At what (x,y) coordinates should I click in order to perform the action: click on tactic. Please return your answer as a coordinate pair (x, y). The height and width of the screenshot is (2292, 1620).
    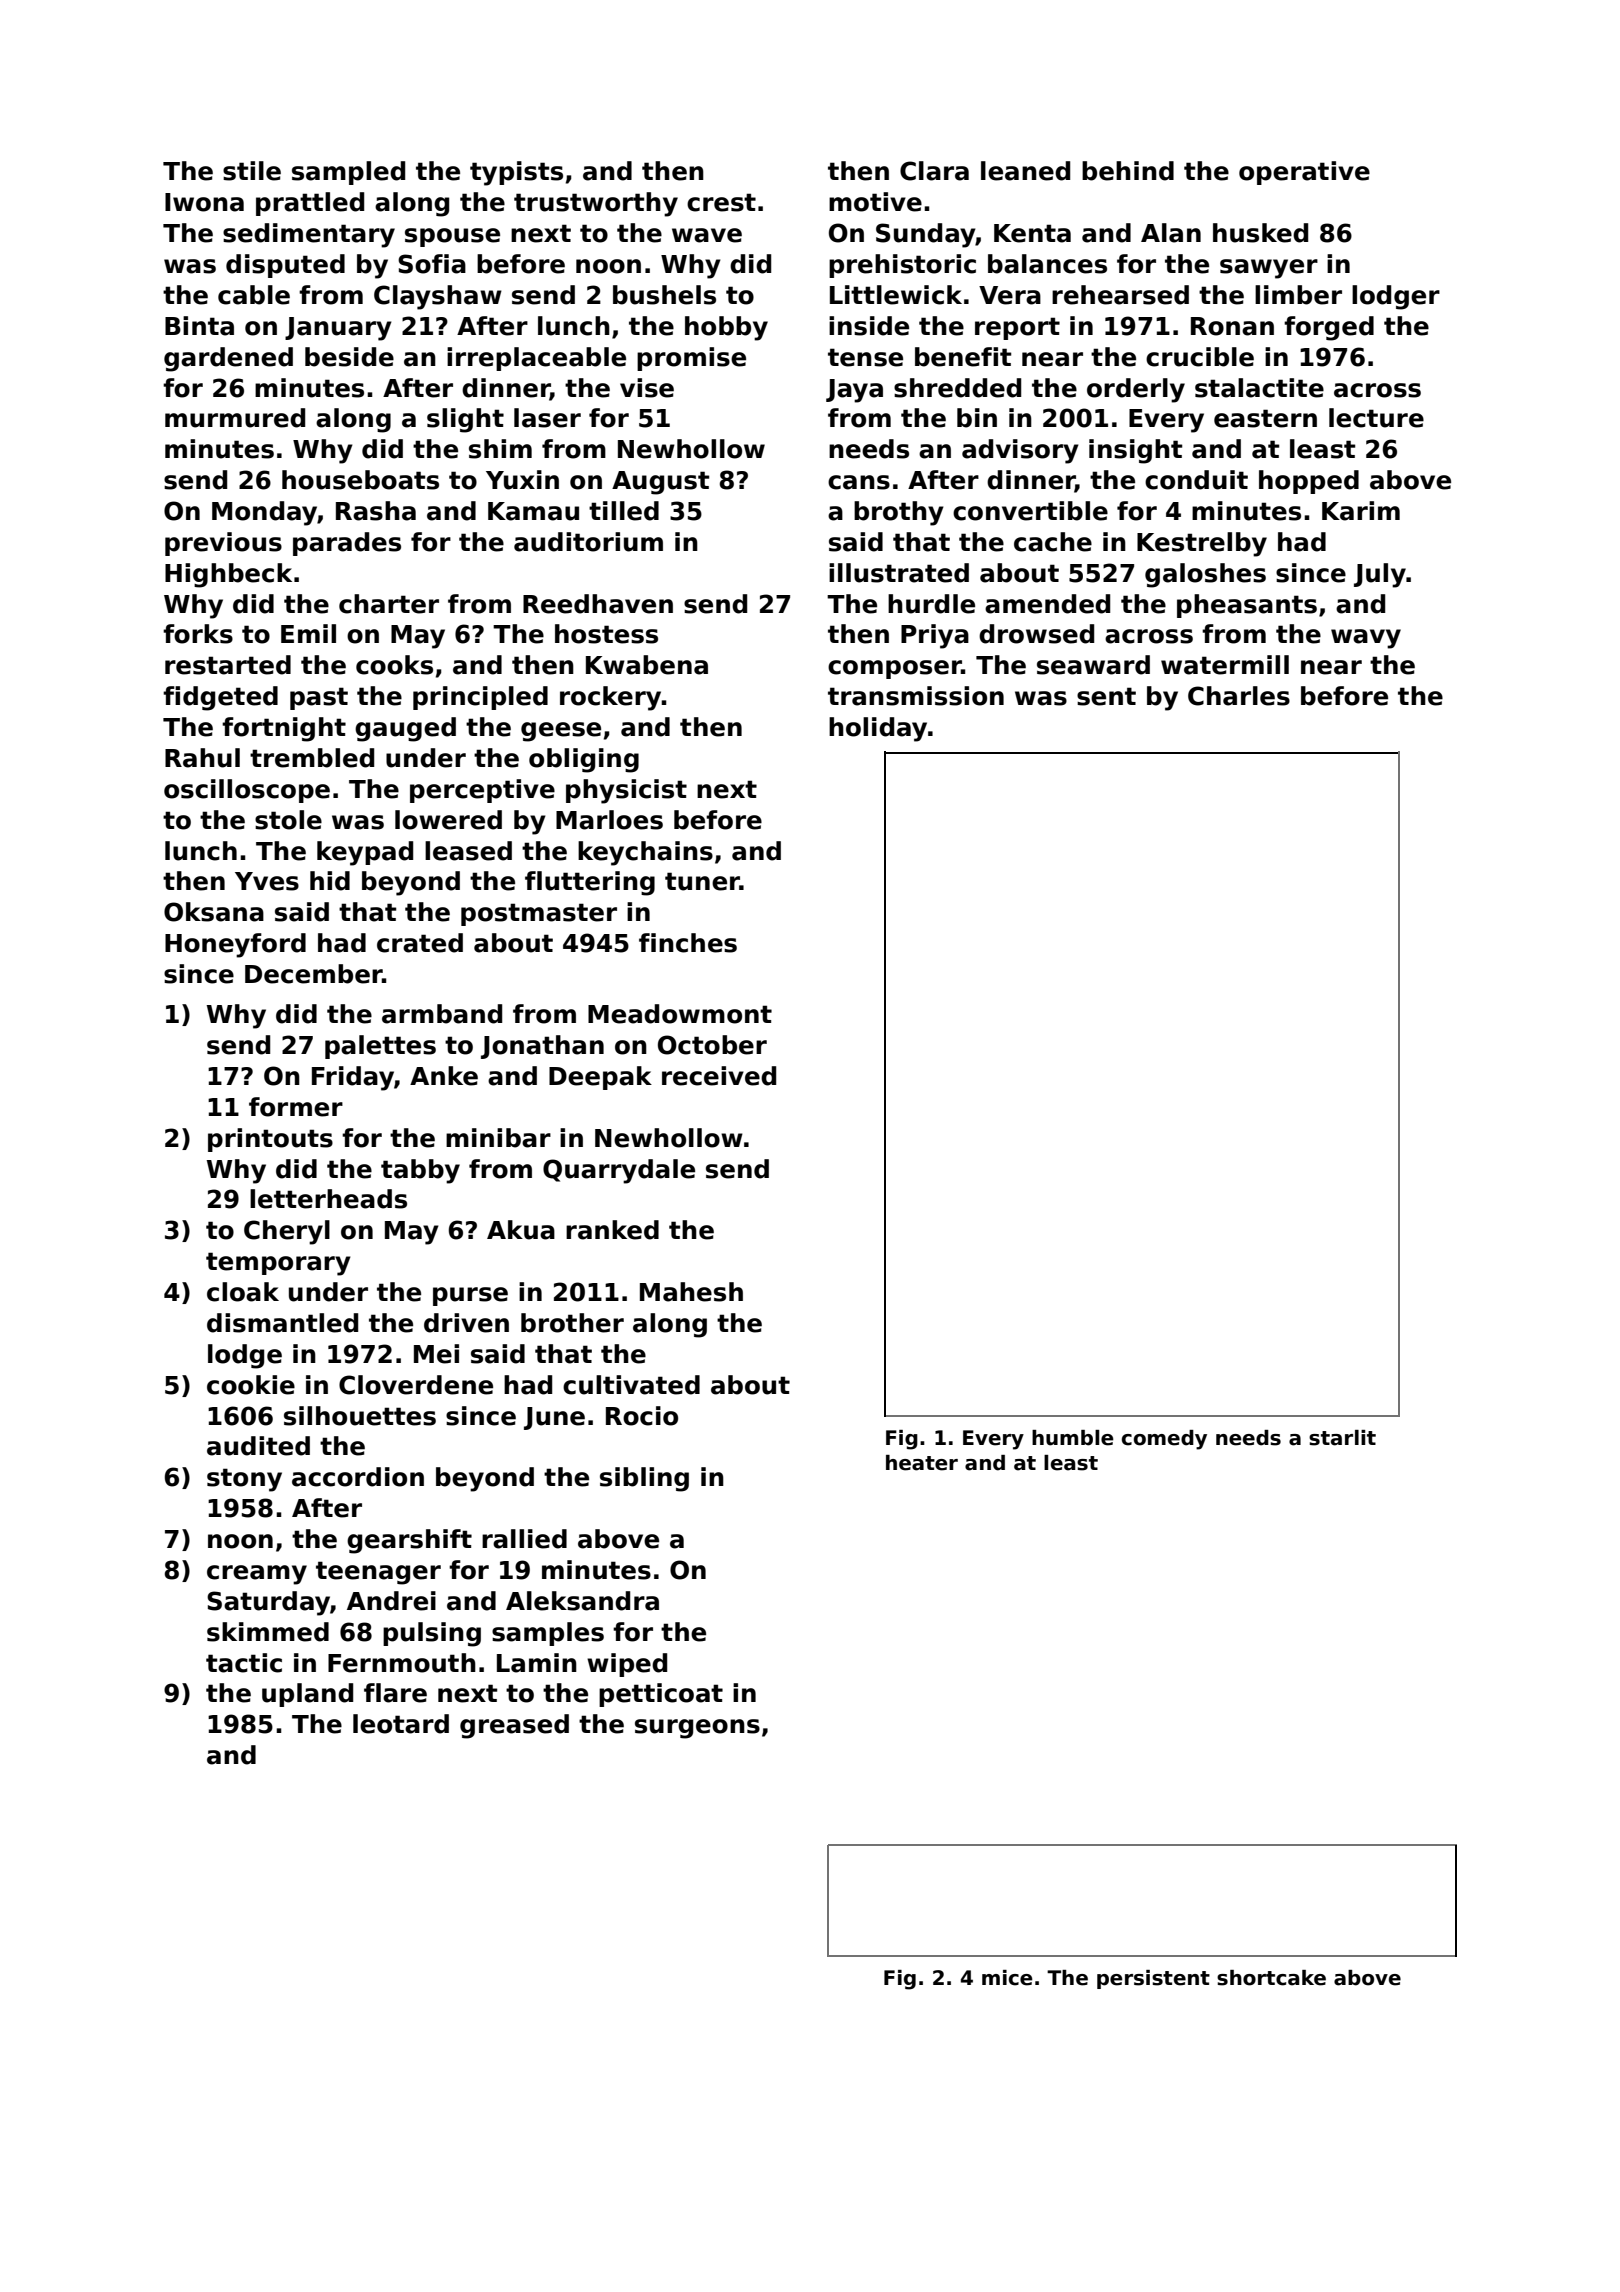
    Looking at the image, I should click on (244, 1663).
